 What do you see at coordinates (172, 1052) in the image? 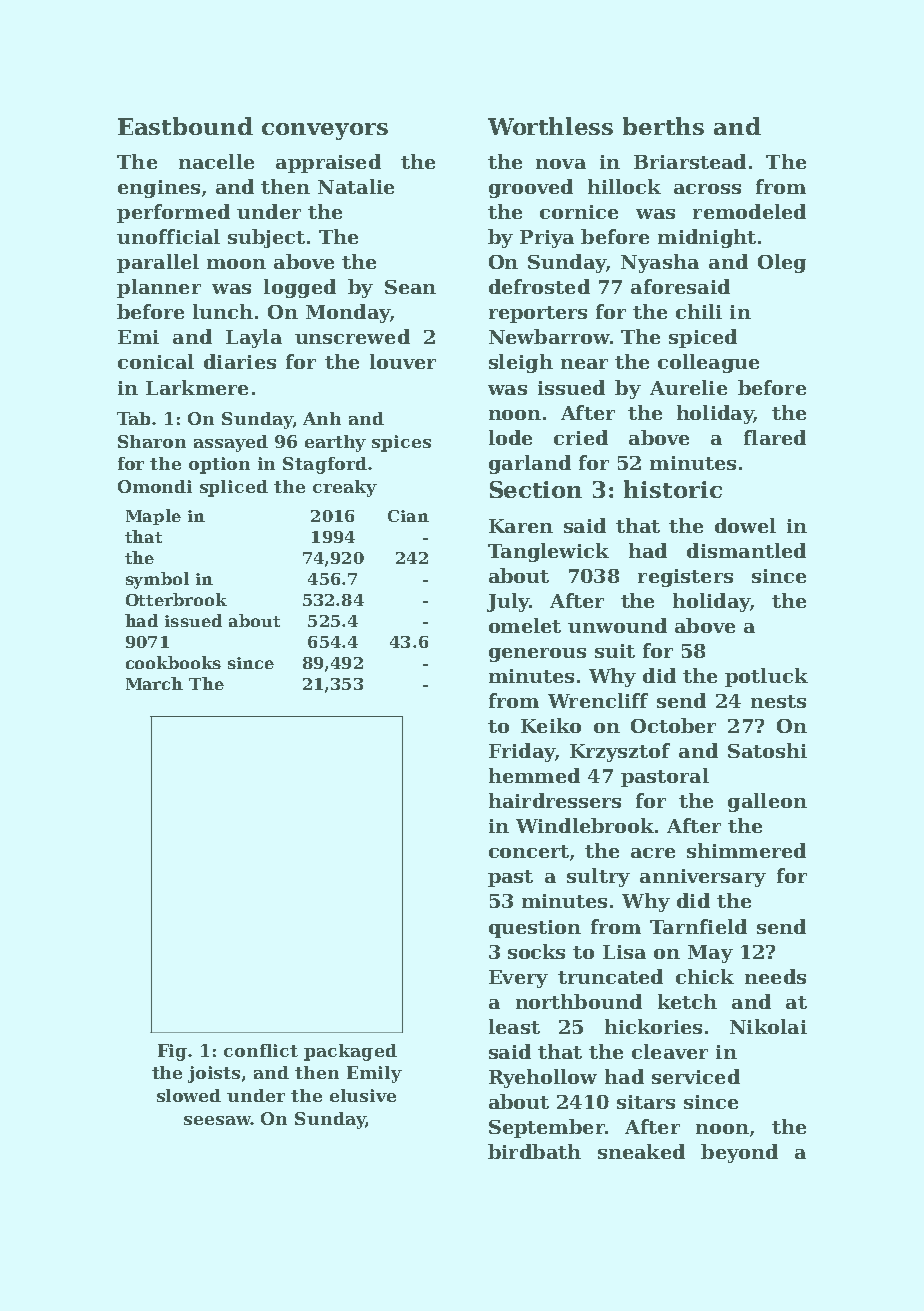
I see `Fig` at bounding box center [172, 1052].
